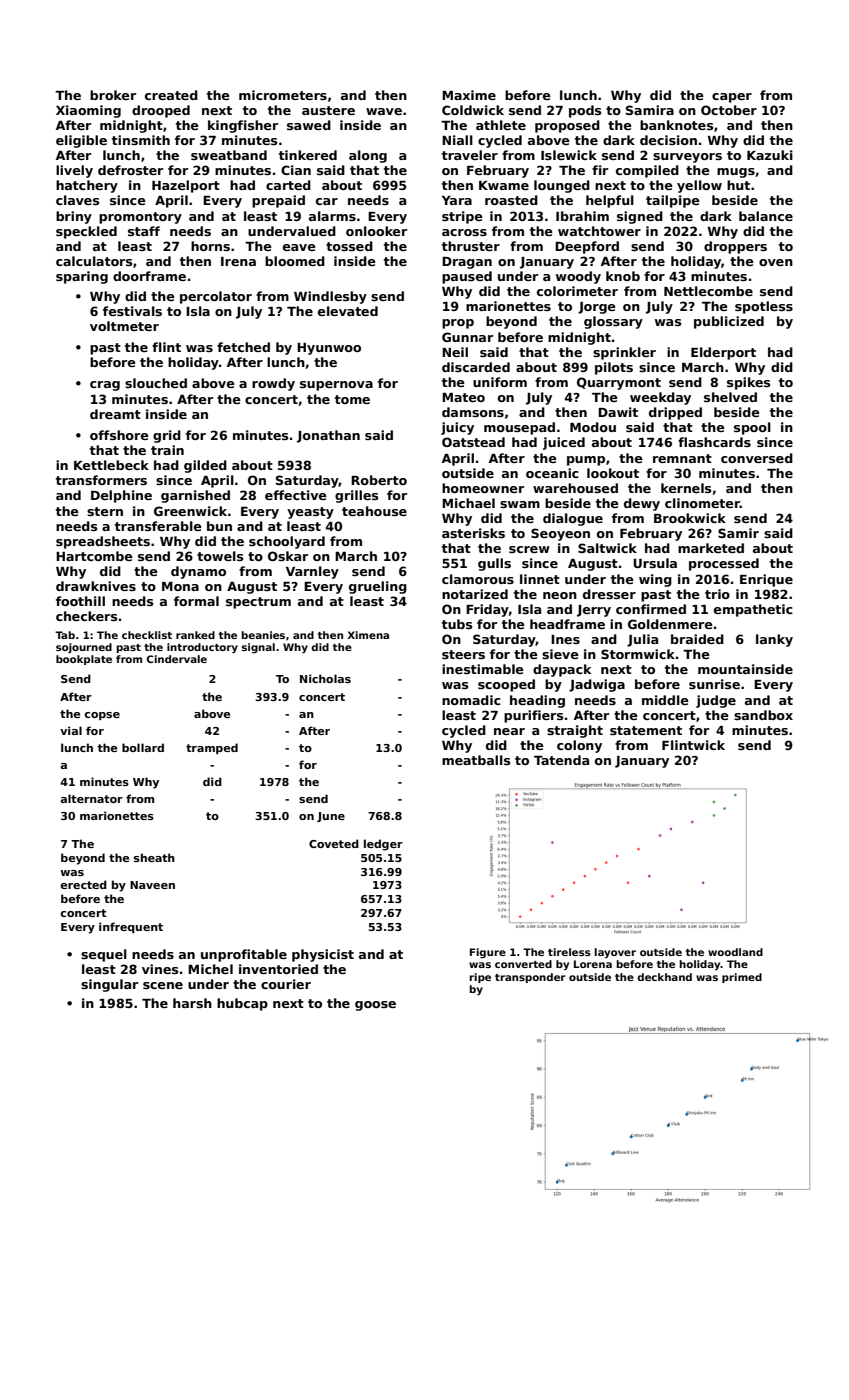 This screenshot has width=849, height=1400. Describe the element at coordinates (210, 969) in the screenshot. I see `Michel` at that location.
